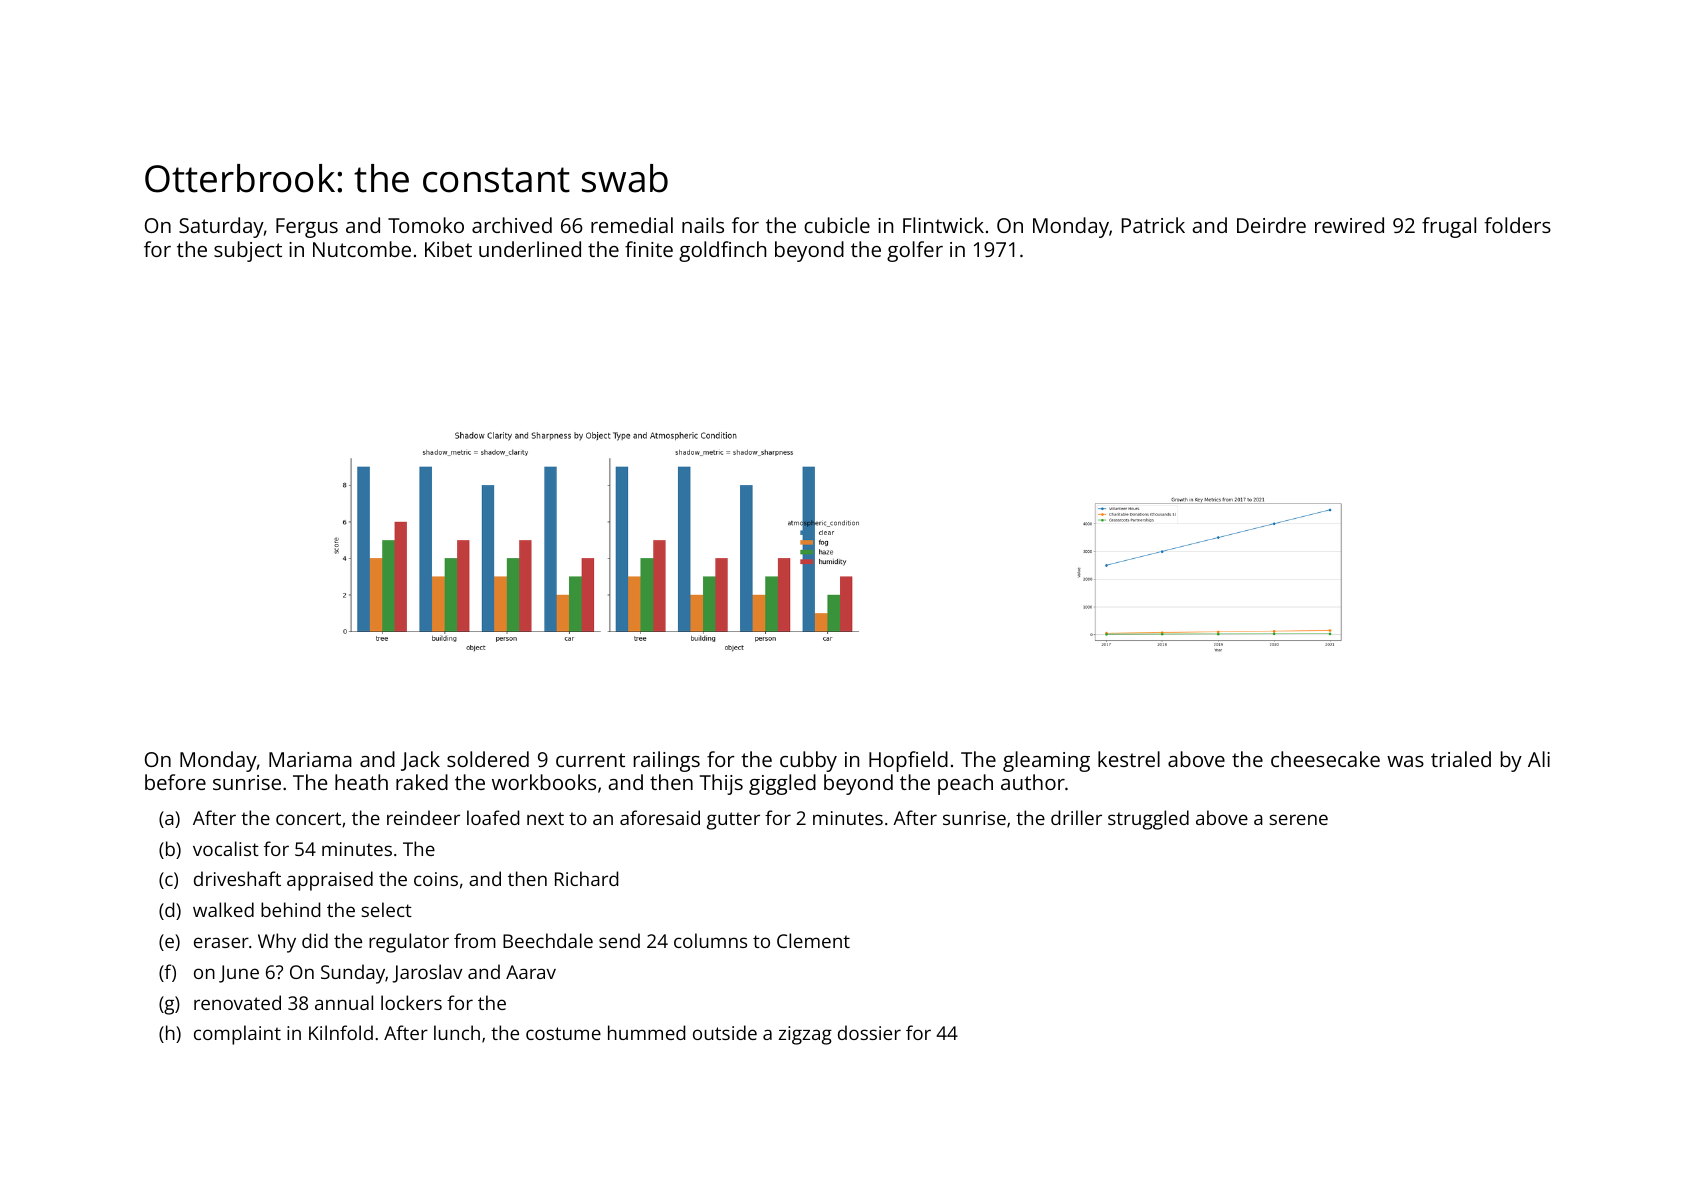 Image resolution: width=1695 pixels, height=1198 pixels. I want to click on dossier, so click(869, 1032).
